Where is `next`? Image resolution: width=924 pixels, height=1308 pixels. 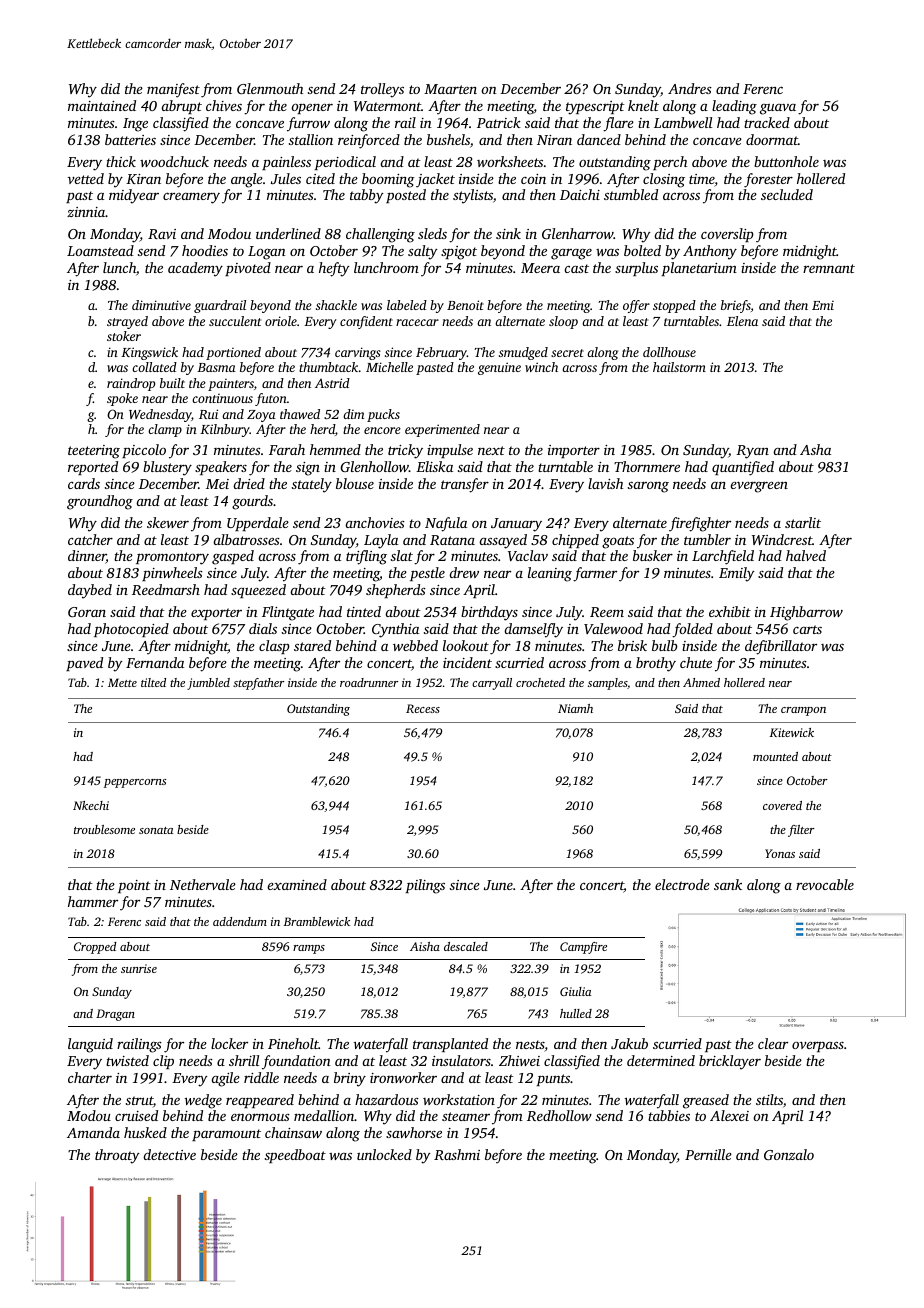 next is located at coordinates (491, 450).
